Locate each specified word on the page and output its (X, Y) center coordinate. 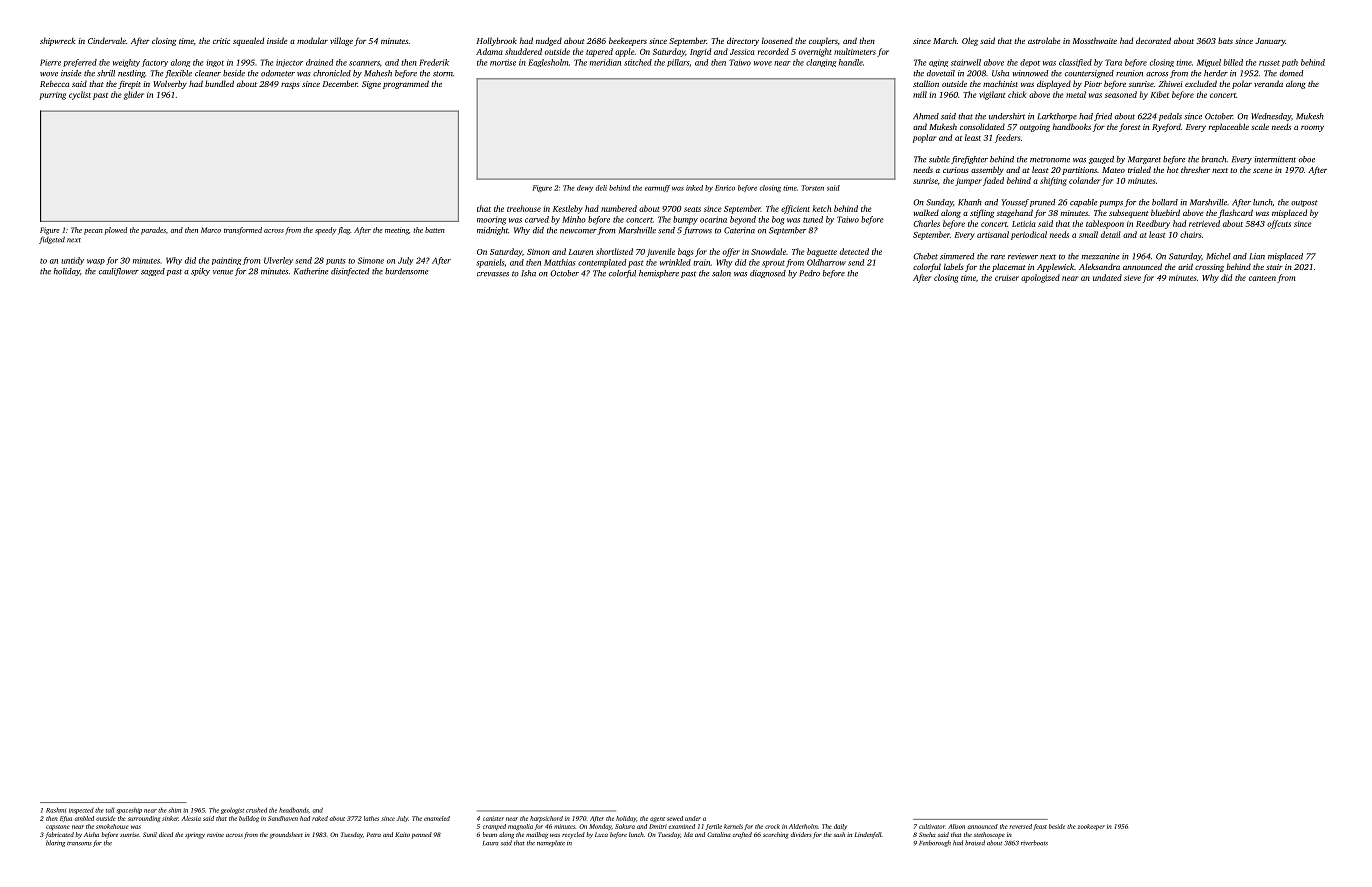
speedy (325, 231)
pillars (678, 63)
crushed (256, 810)
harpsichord (546, 819)
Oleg (970, 41)
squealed (248, 41)
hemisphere (659, 274)
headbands (293, 810)
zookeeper (1091, 827)
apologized (1040, 278)
